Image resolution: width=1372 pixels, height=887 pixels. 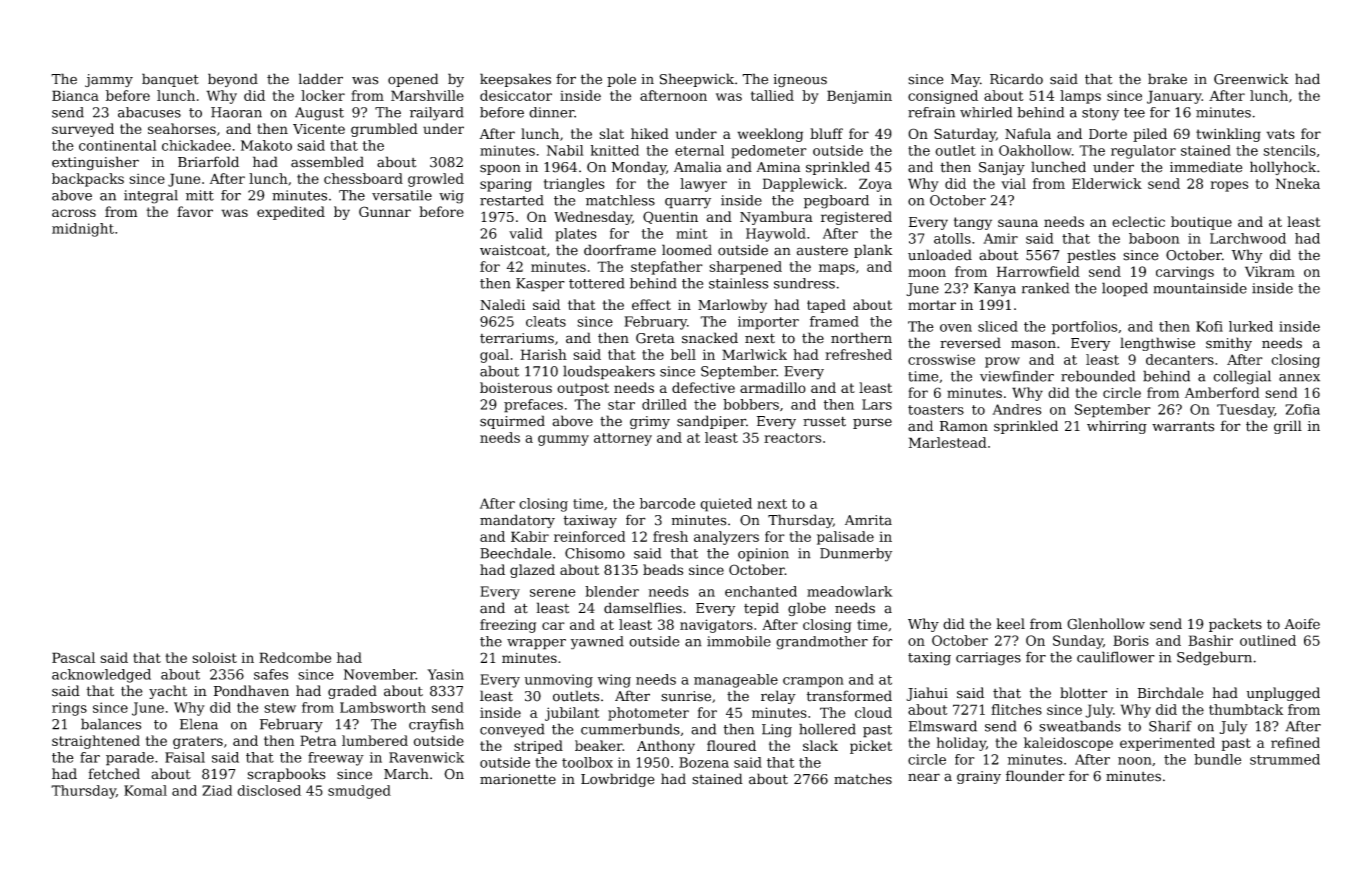 I want to click on grill, so click(x=1288, y=427).
